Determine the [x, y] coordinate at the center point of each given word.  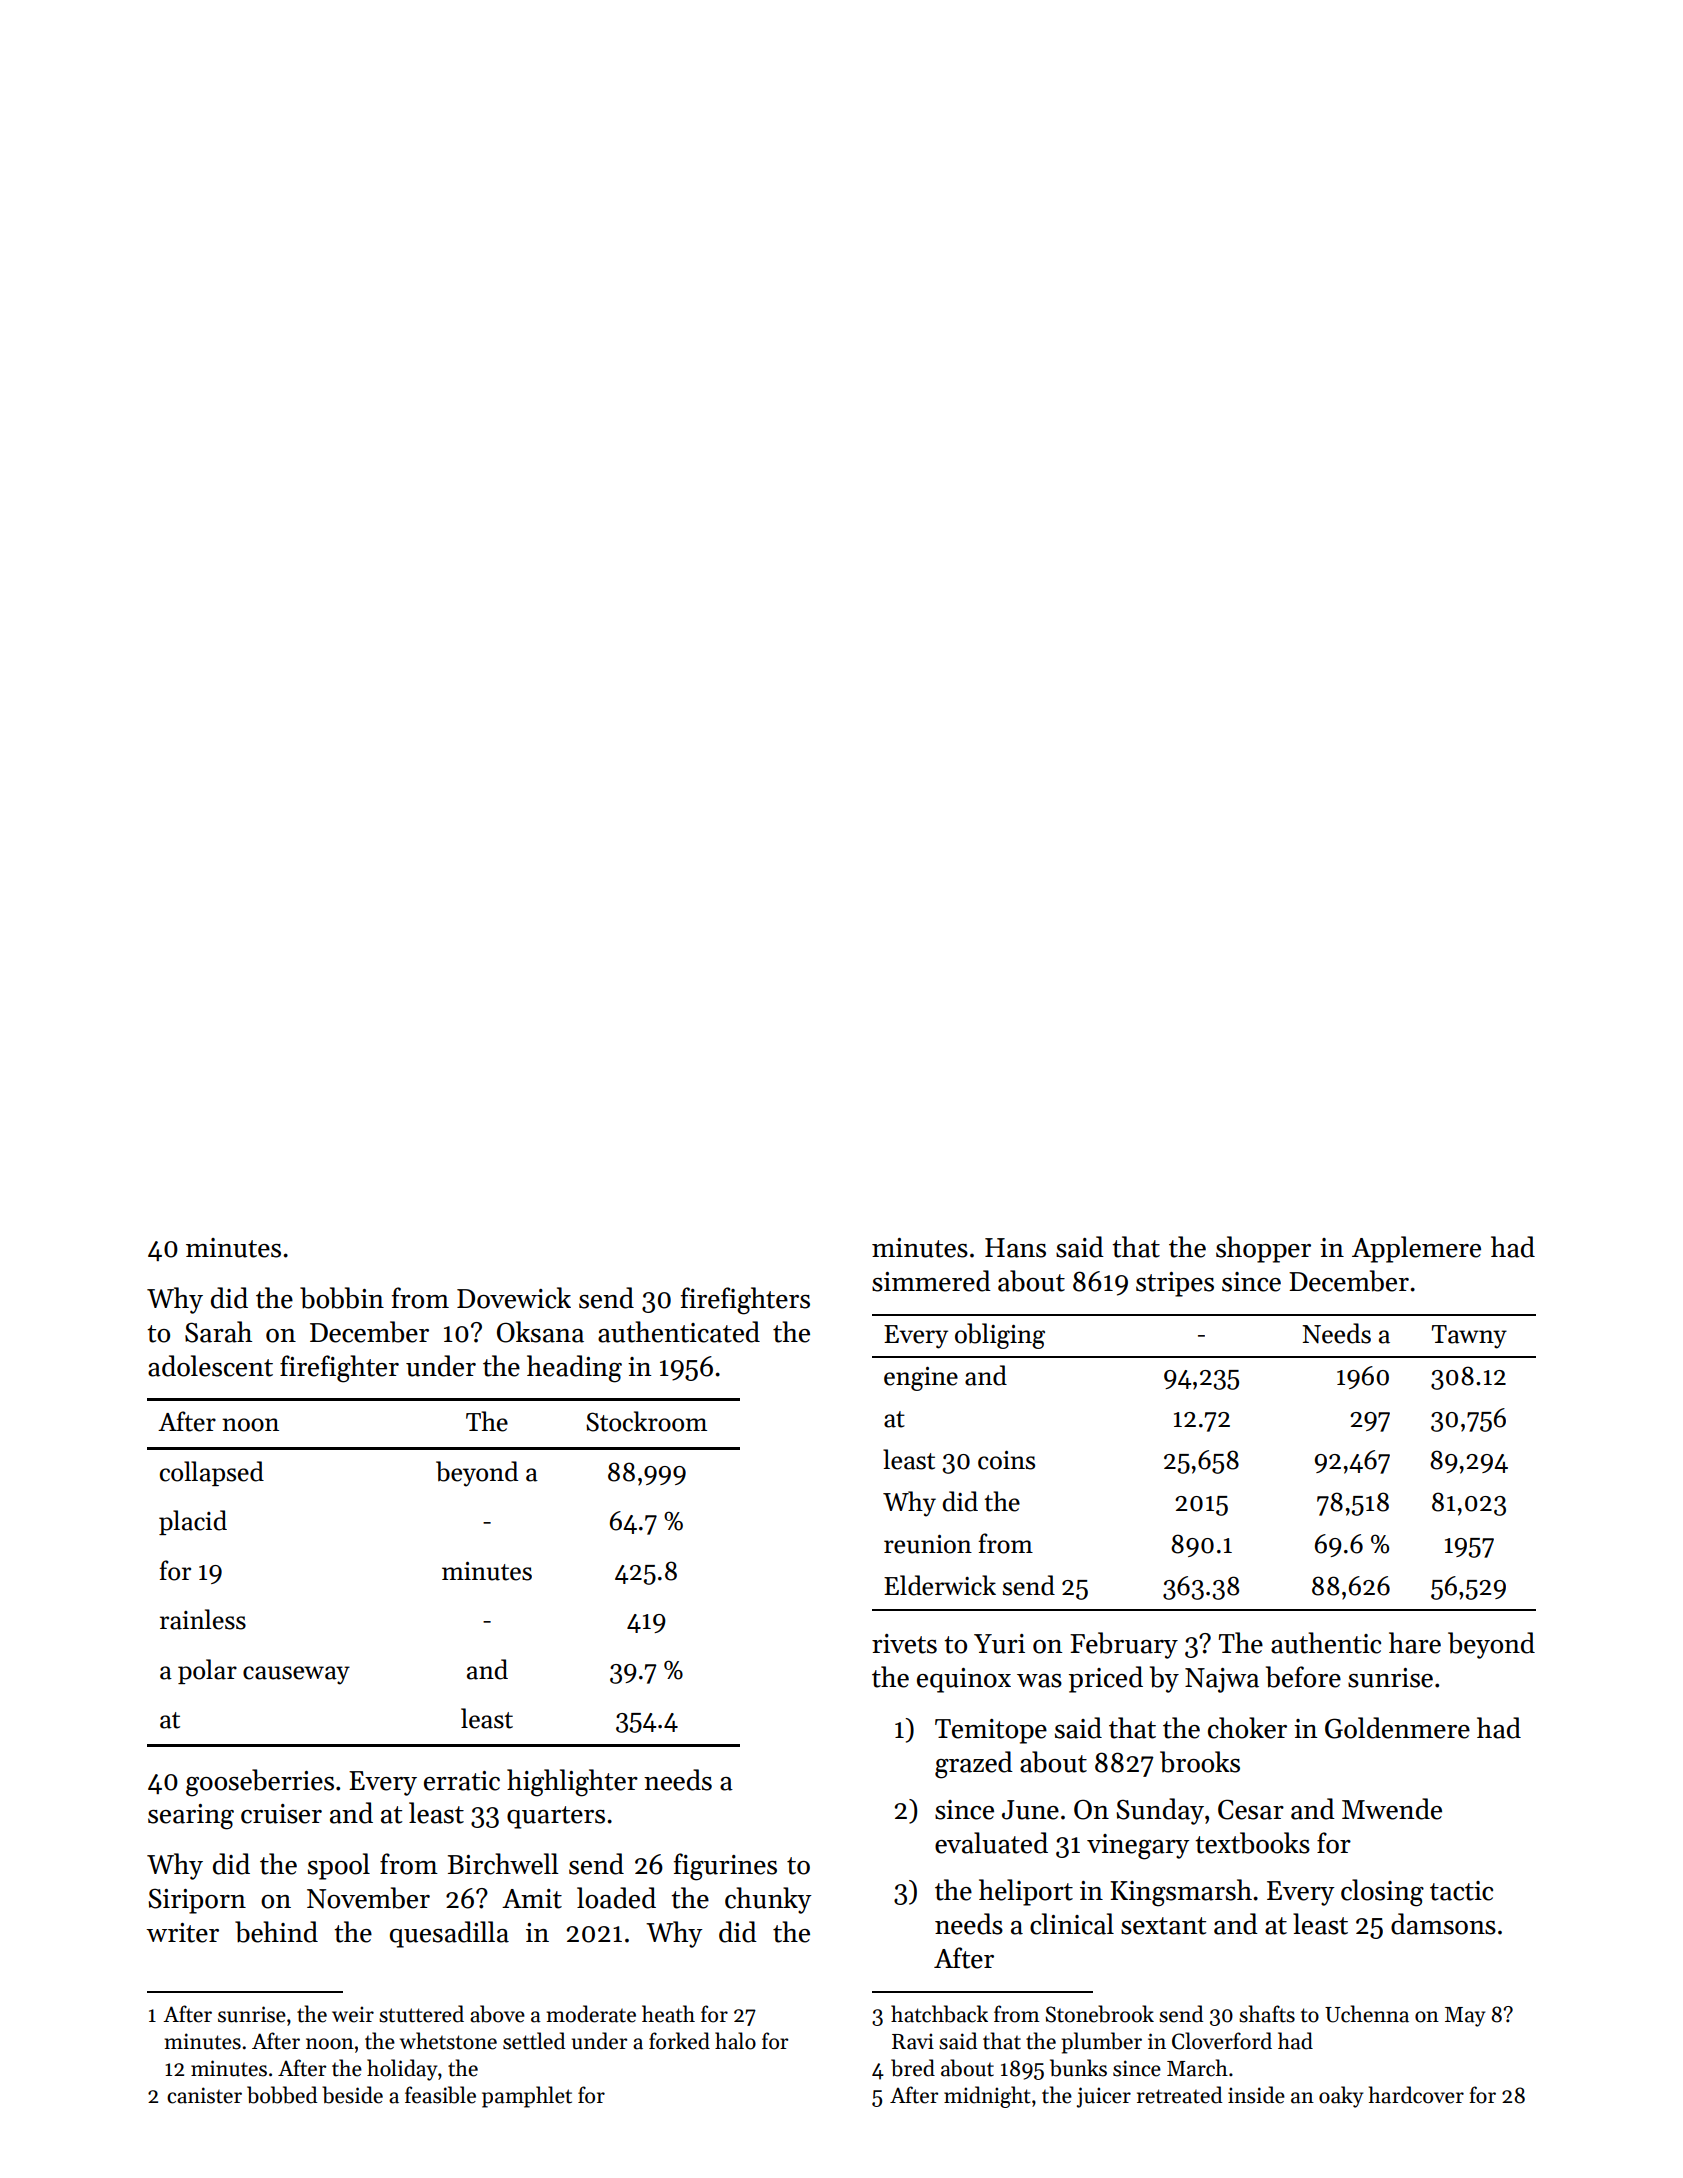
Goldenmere [1397, 1728]
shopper [1263, 1249]
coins [1006, 1460]
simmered [931, 1281]
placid [193, 1522]
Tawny [1469, 1337]
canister [204, 2095]
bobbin [342, 1298]
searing [191, 1817]
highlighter [572, 1783]
